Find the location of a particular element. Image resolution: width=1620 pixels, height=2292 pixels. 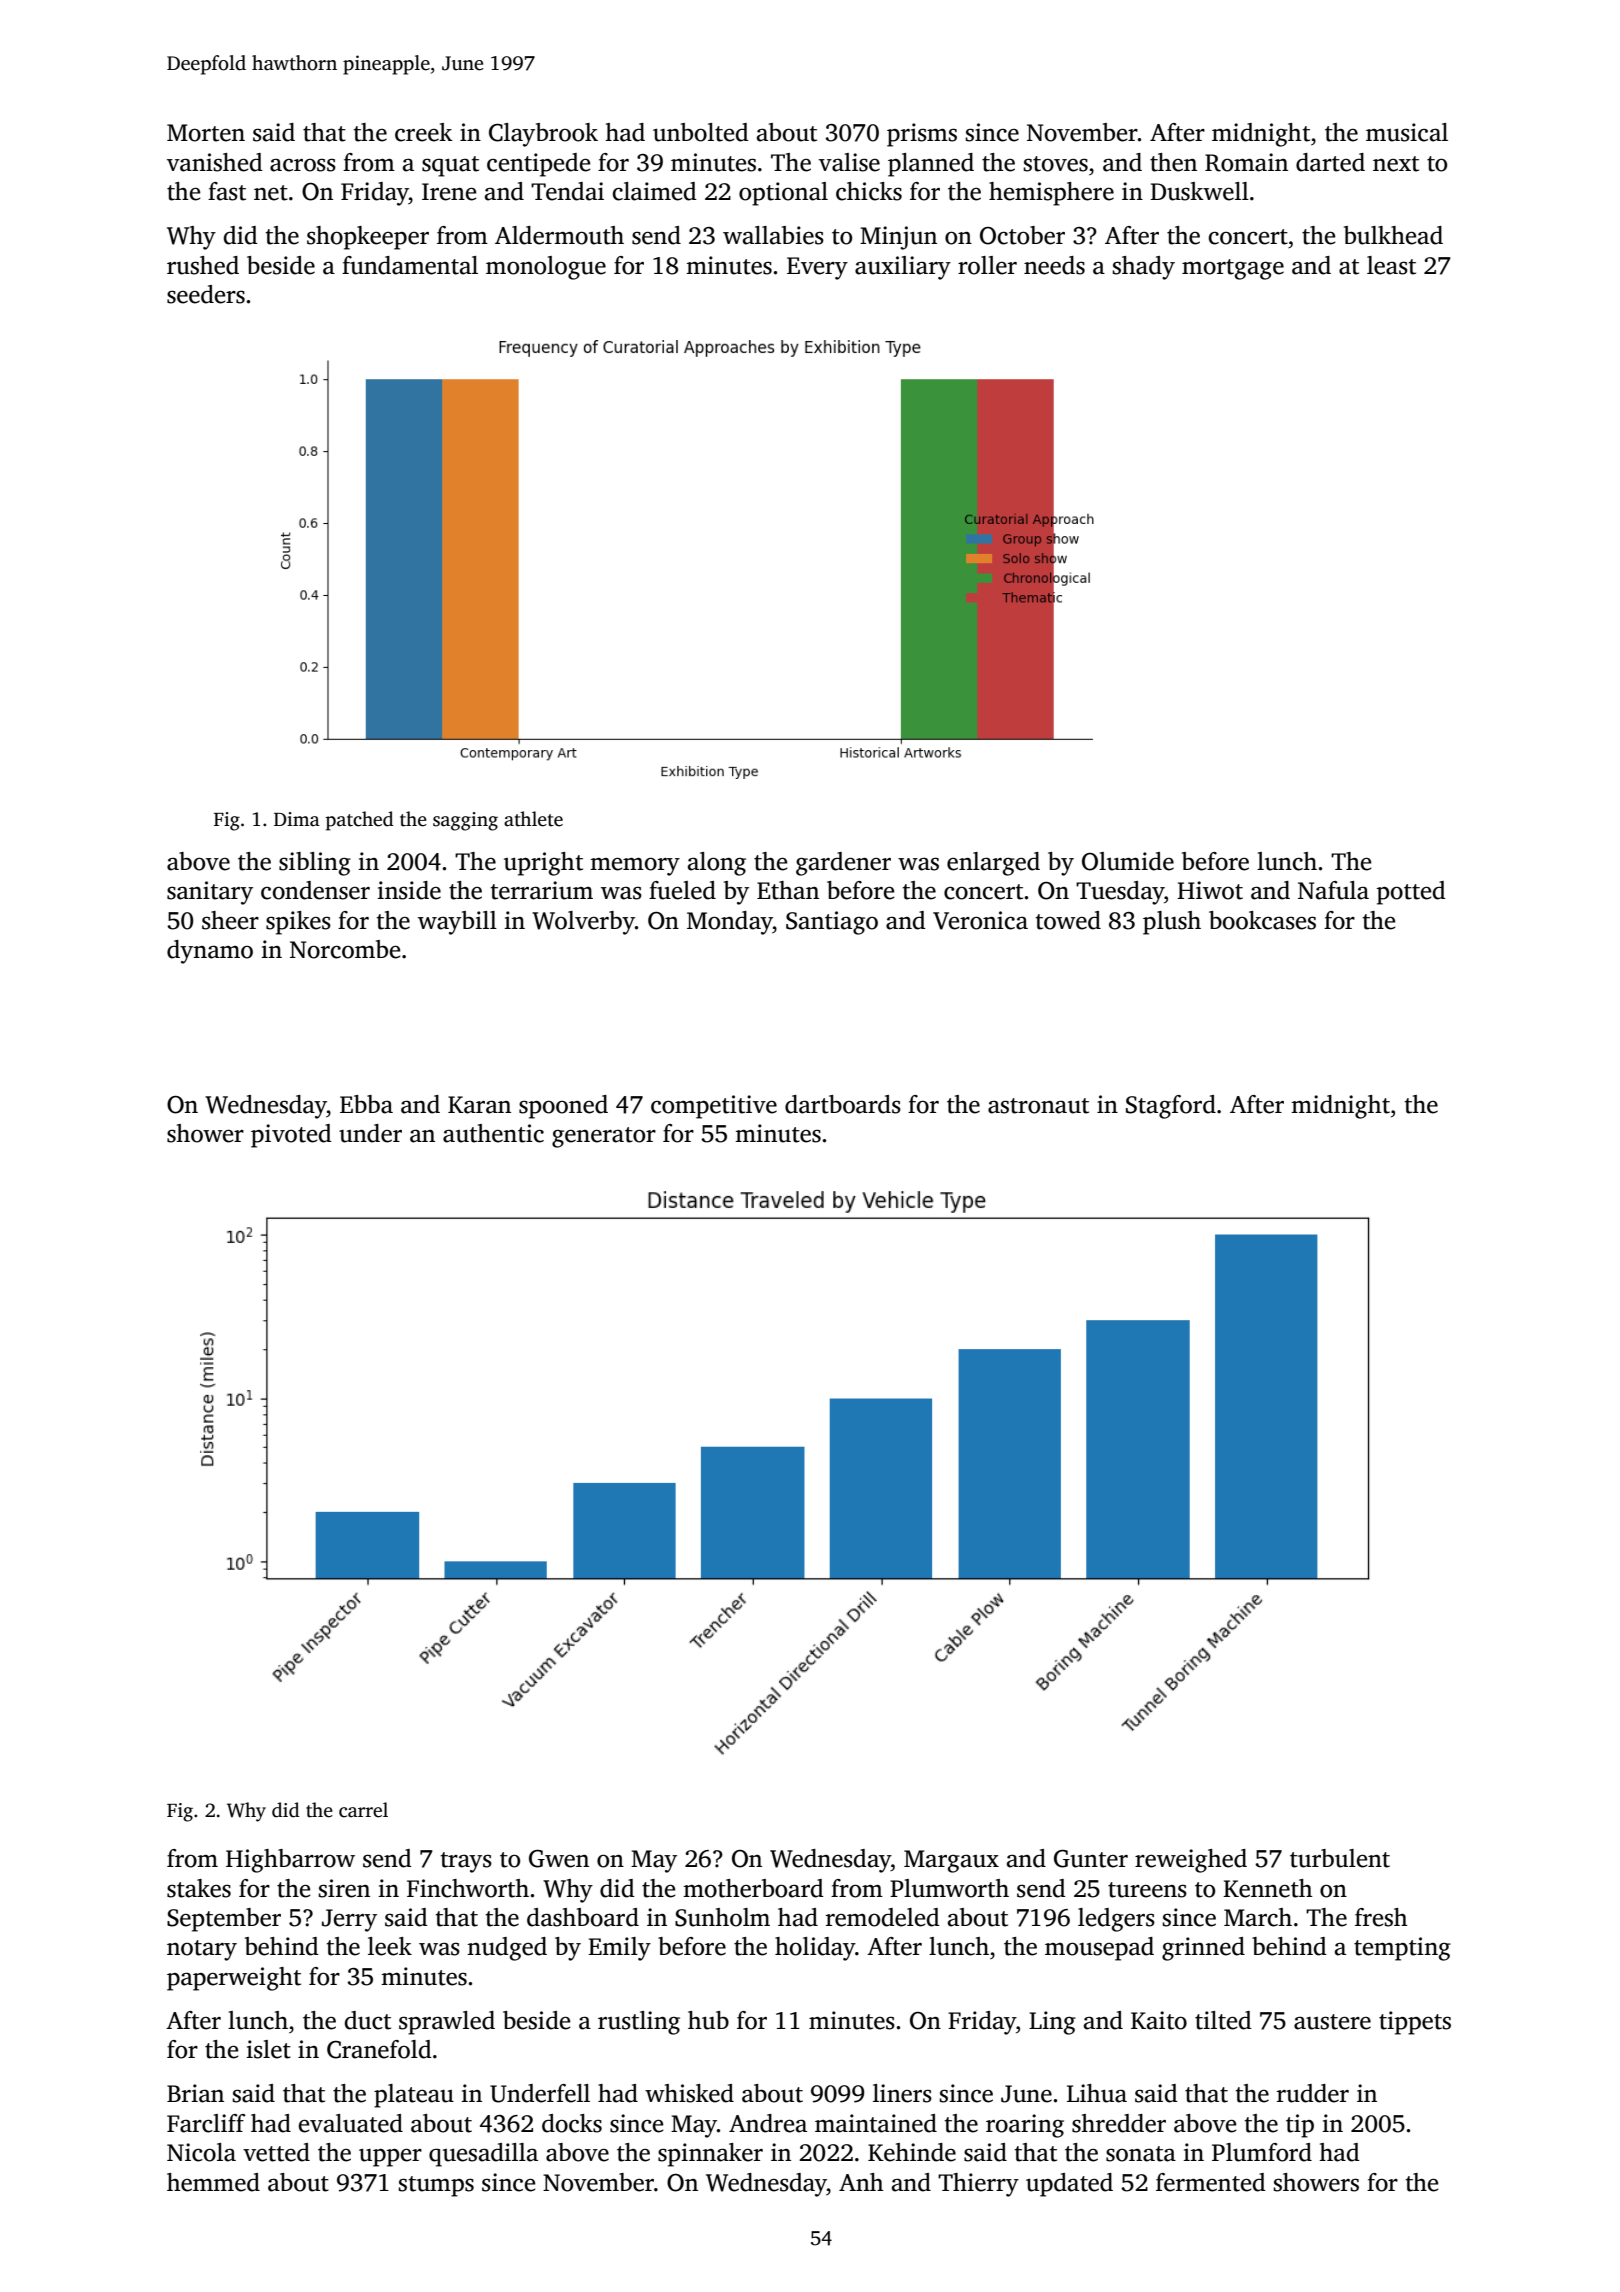

Morten is located at coordinates (206, 133).
